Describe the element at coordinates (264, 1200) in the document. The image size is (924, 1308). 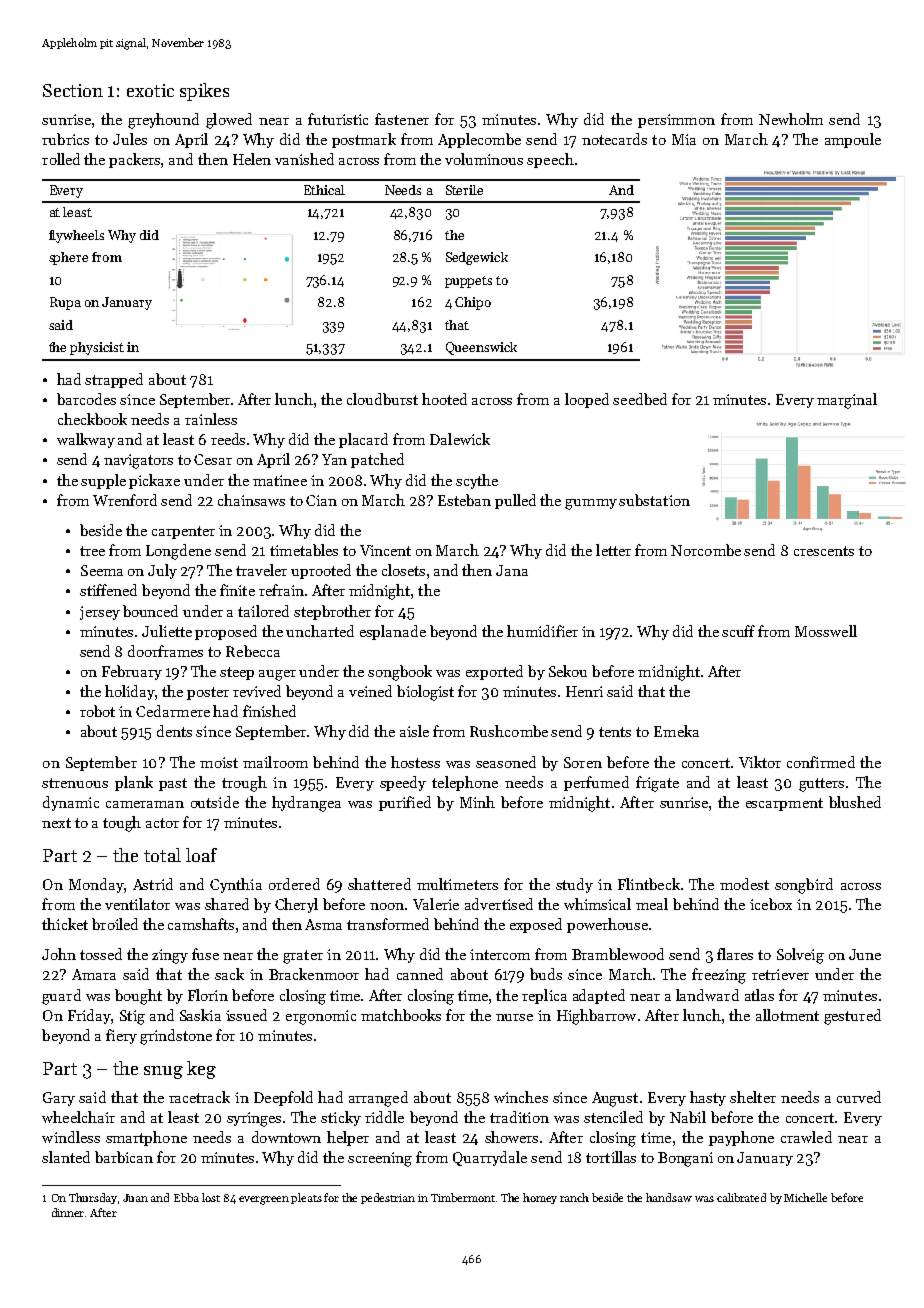
I see `evergreen` at that location.
